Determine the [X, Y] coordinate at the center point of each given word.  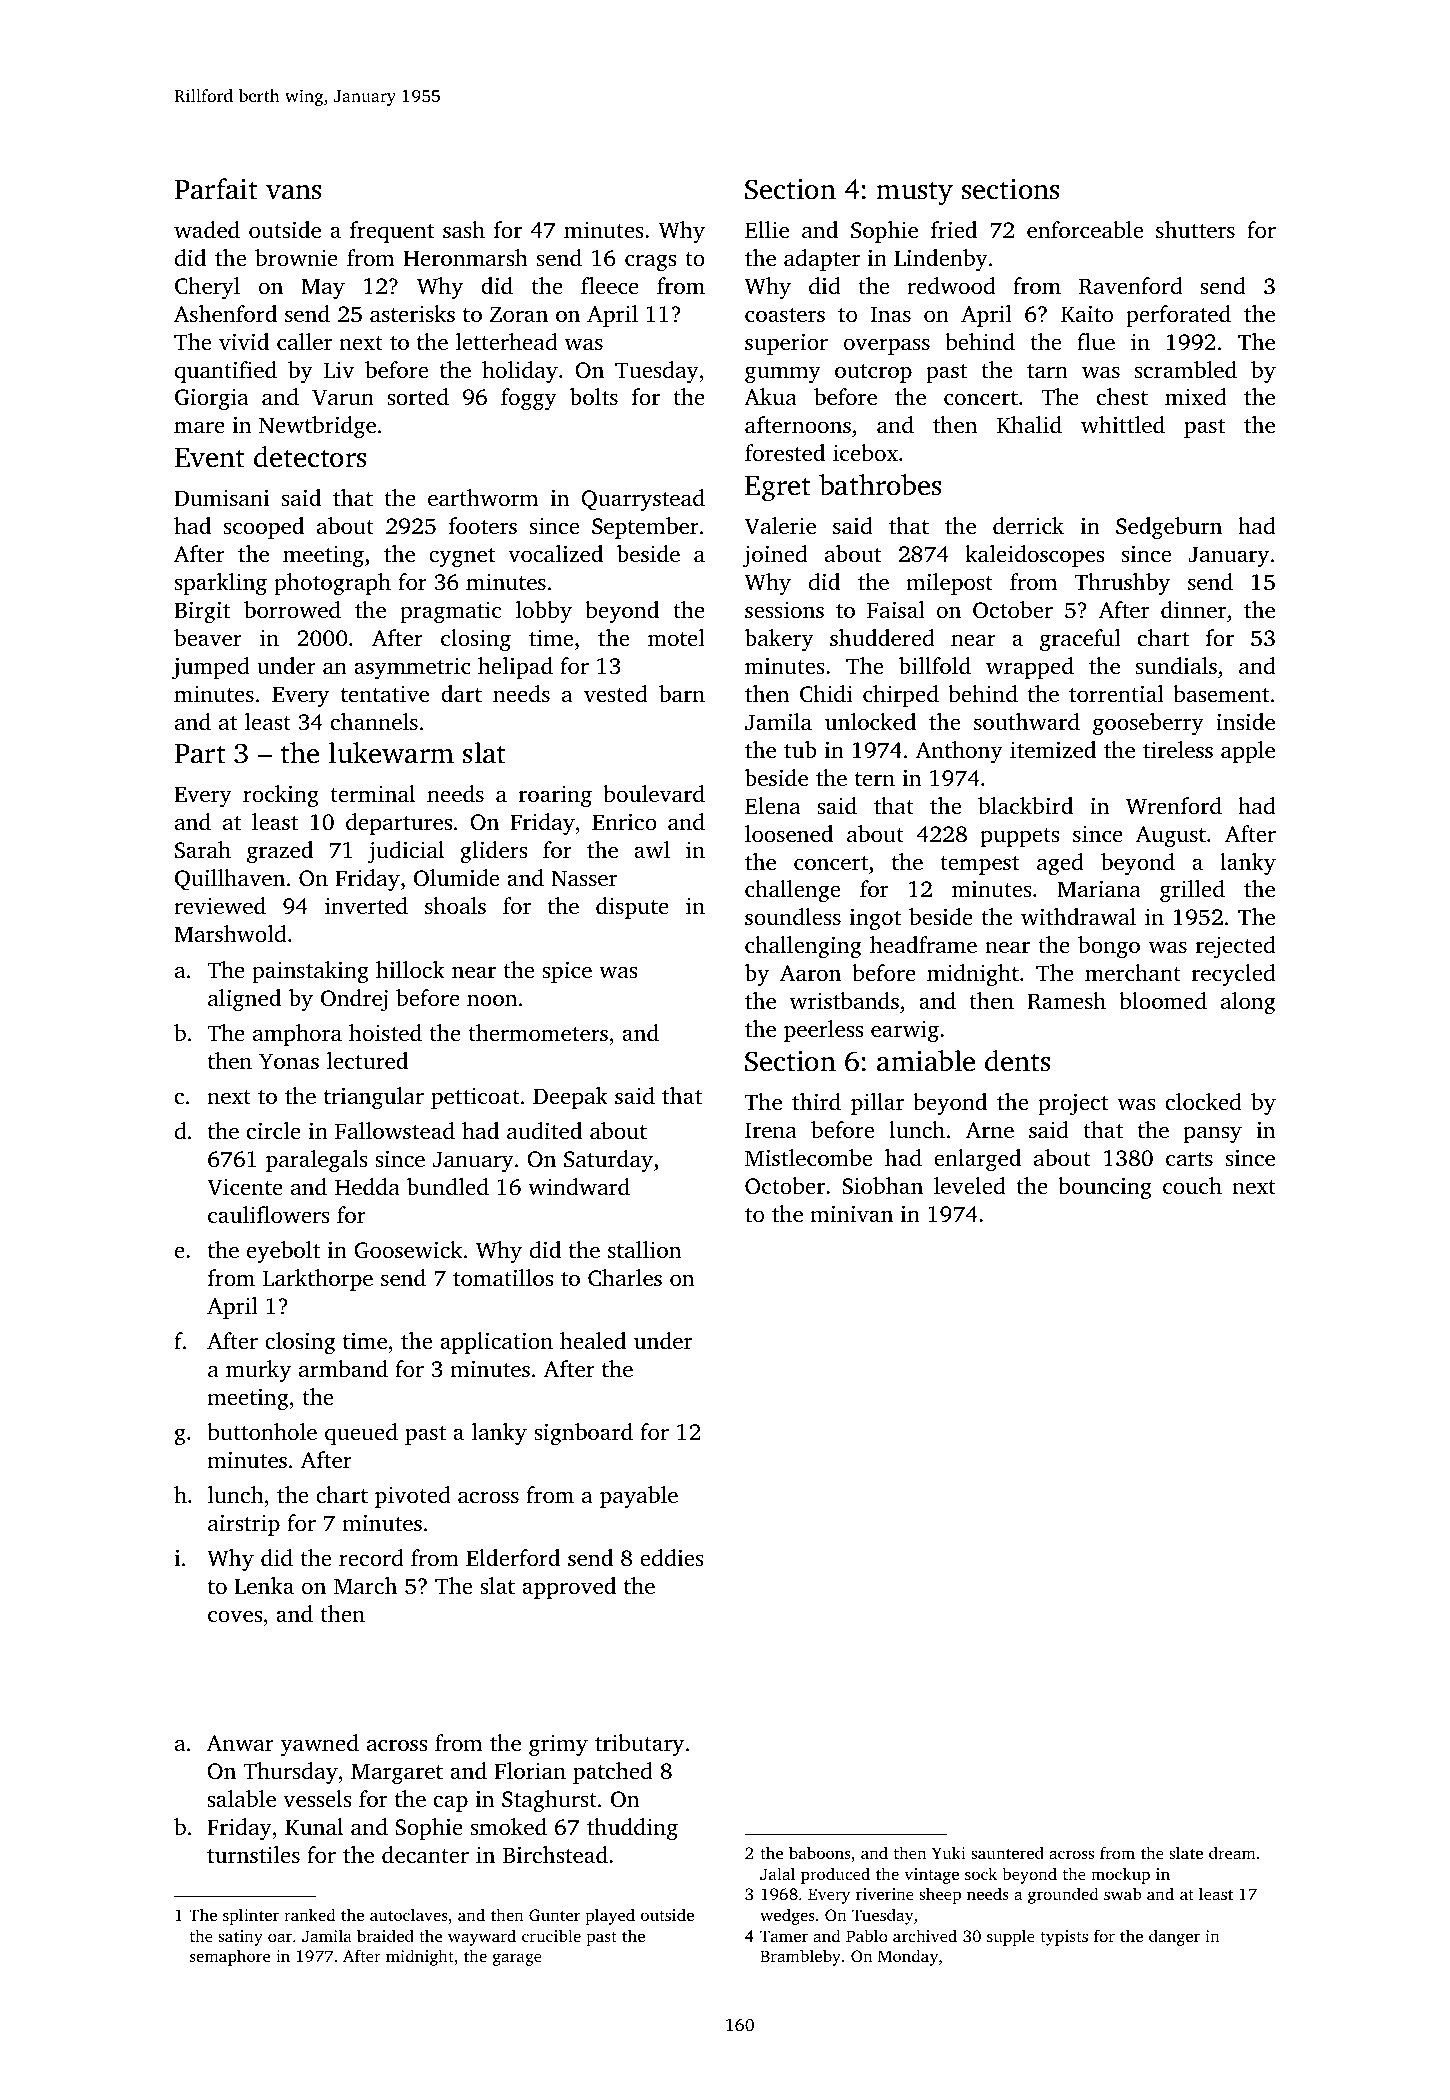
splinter [251, 1916]
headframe [923, 945]
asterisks [412, 314]
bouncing [1105, 1188]
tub [800, 749]
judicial [405, 852]
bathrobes [880, 485]
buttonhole [262, 1432]
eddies [672, 1557]
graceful [1080, 640]
